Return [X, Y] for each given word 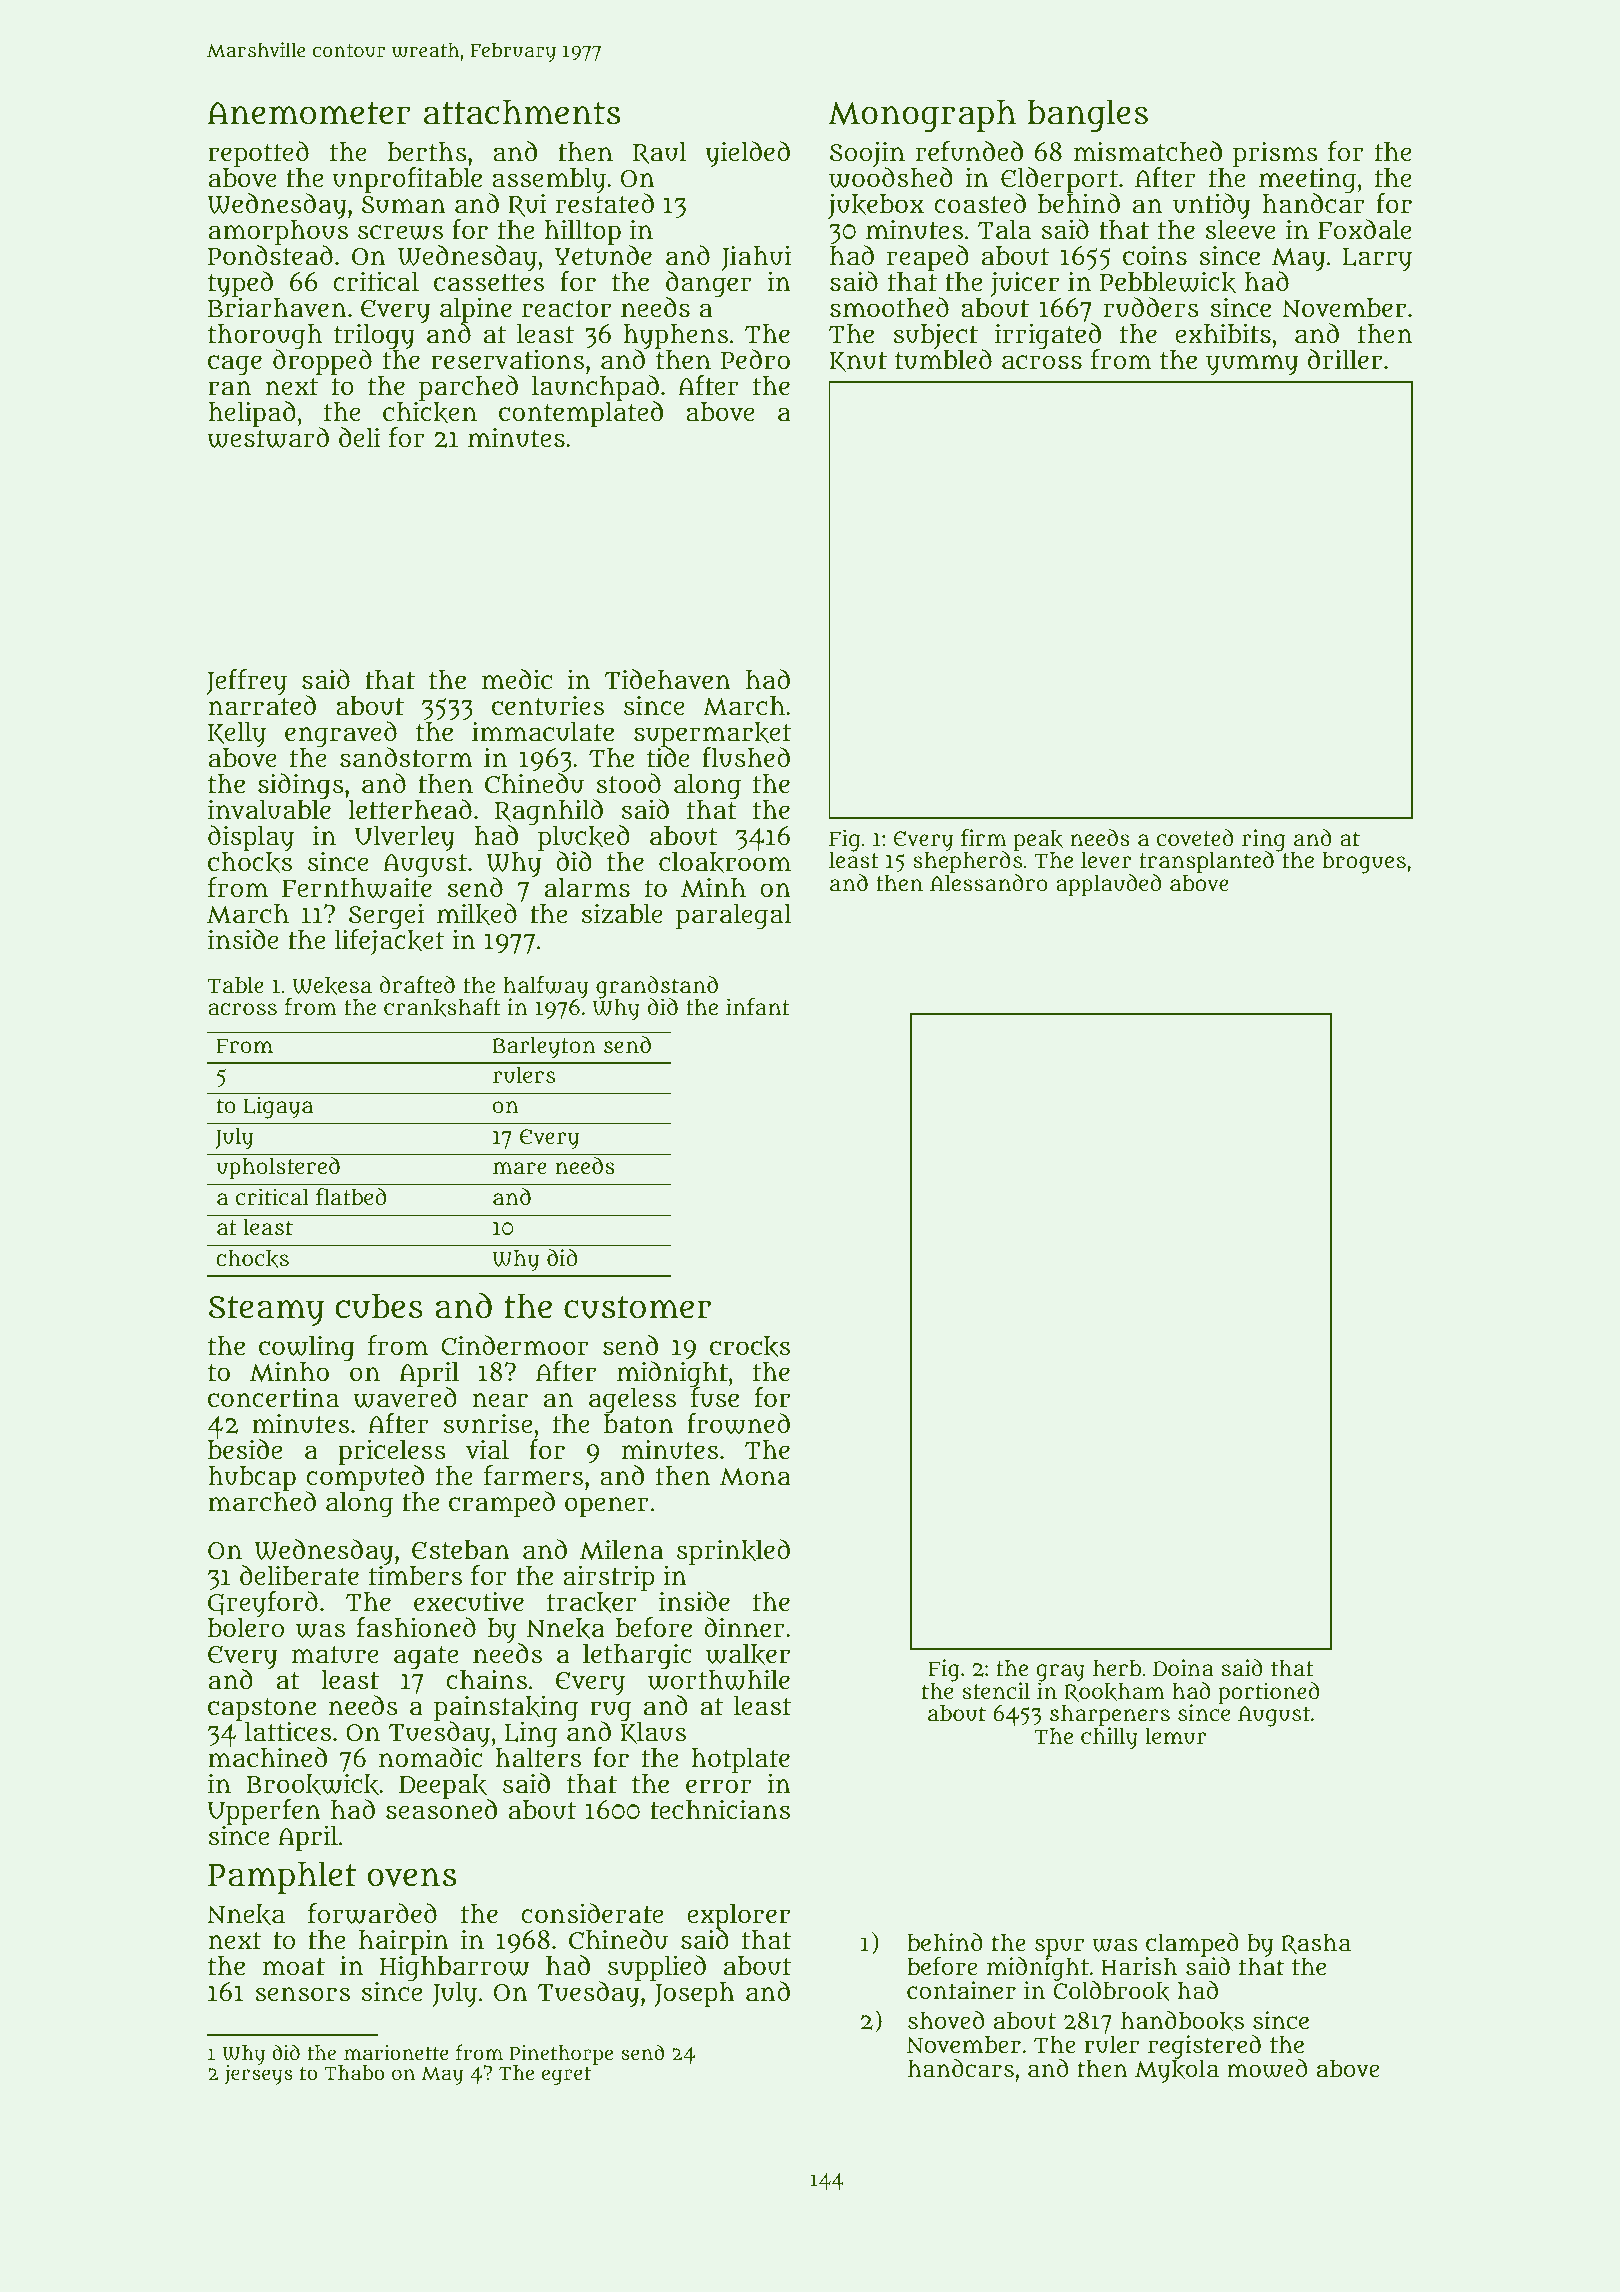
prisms [1275, 154]
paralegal [733, 917]
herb [1117, 1668]
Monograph [922, 116]
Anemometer [309, 113]
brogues [1364, 863]
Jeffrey [247, 682]
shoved [946, 2020]
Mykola [1177, 2071]
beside [245, 1449]
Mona [755, 1477]
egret [566, 2076]
